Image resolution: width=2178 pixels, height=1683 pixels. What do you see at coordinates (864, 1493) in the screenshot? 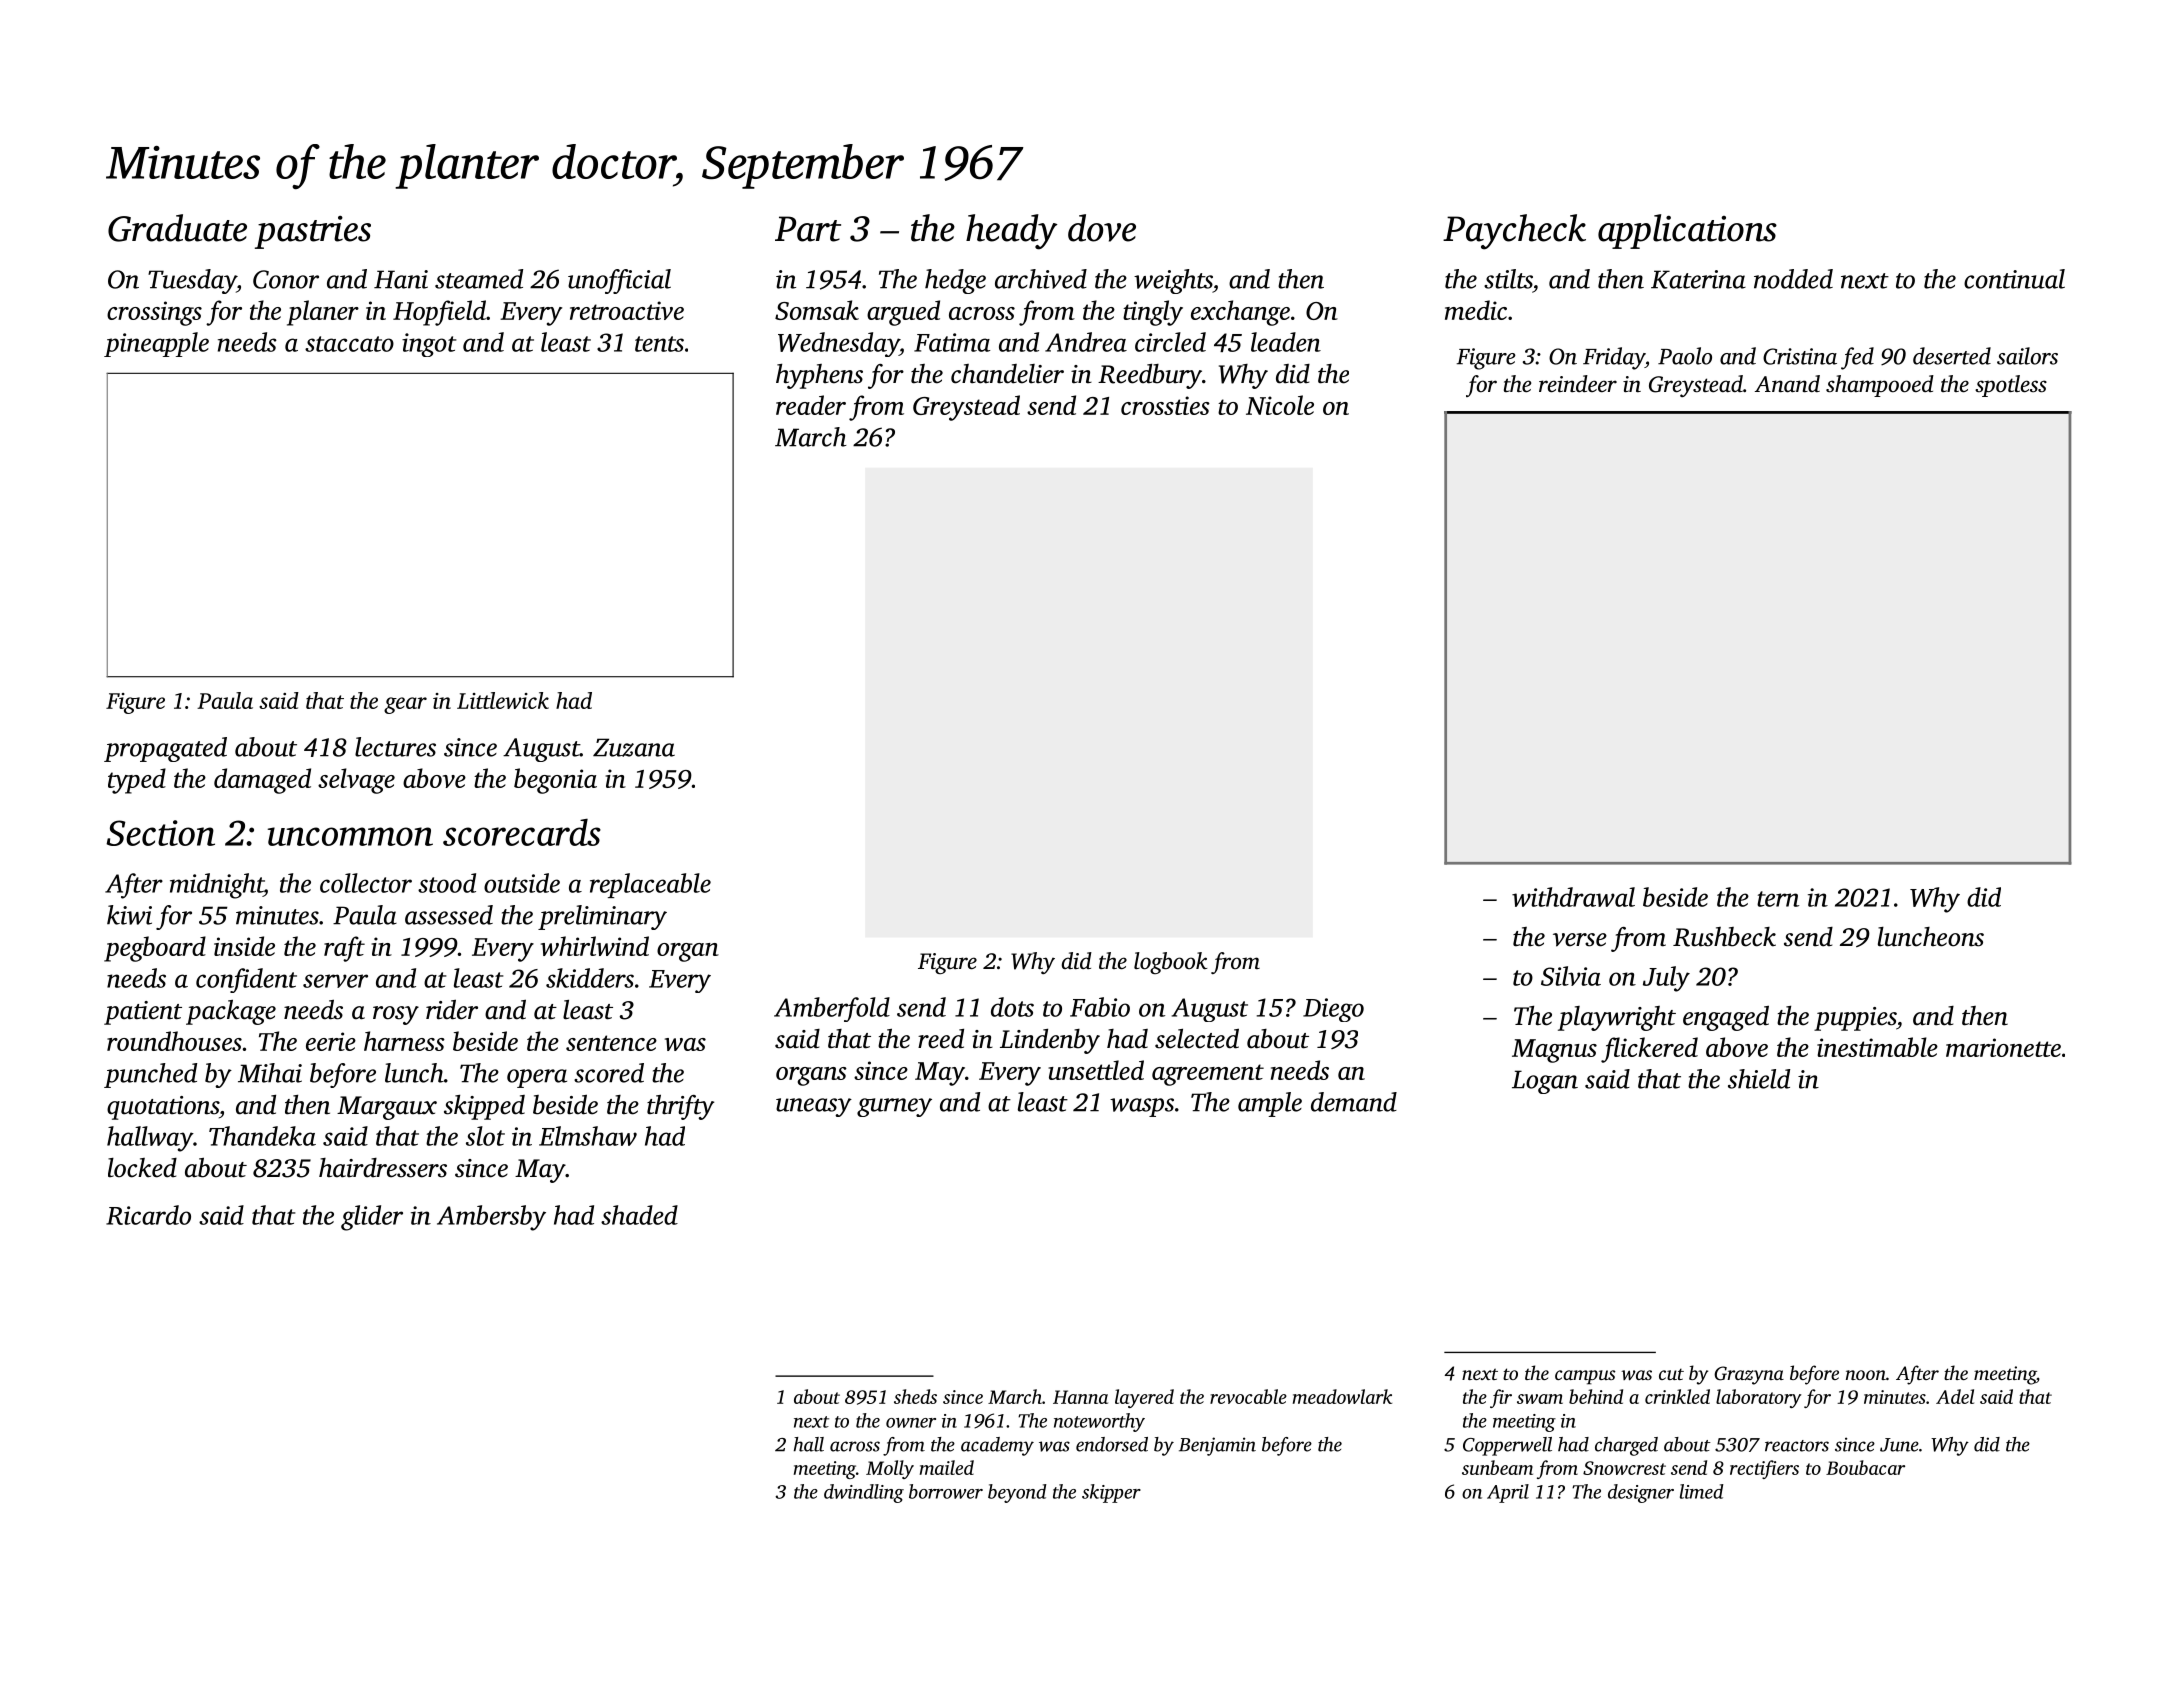
I see `dwindling` at bounding box center [864, 1493].
